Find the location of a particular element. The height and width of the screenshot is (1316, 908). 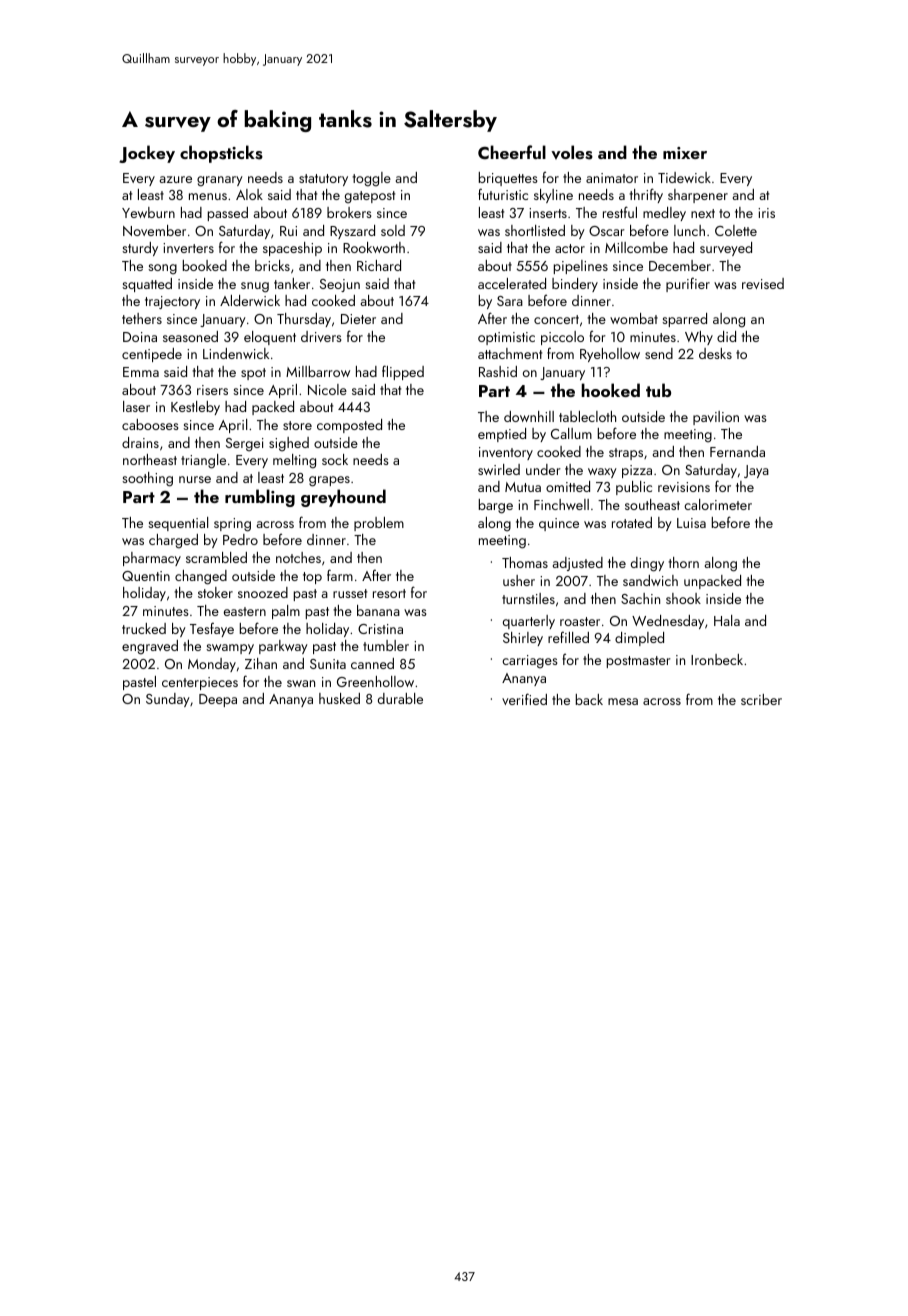

barge is located at coordinates (496, 506).
